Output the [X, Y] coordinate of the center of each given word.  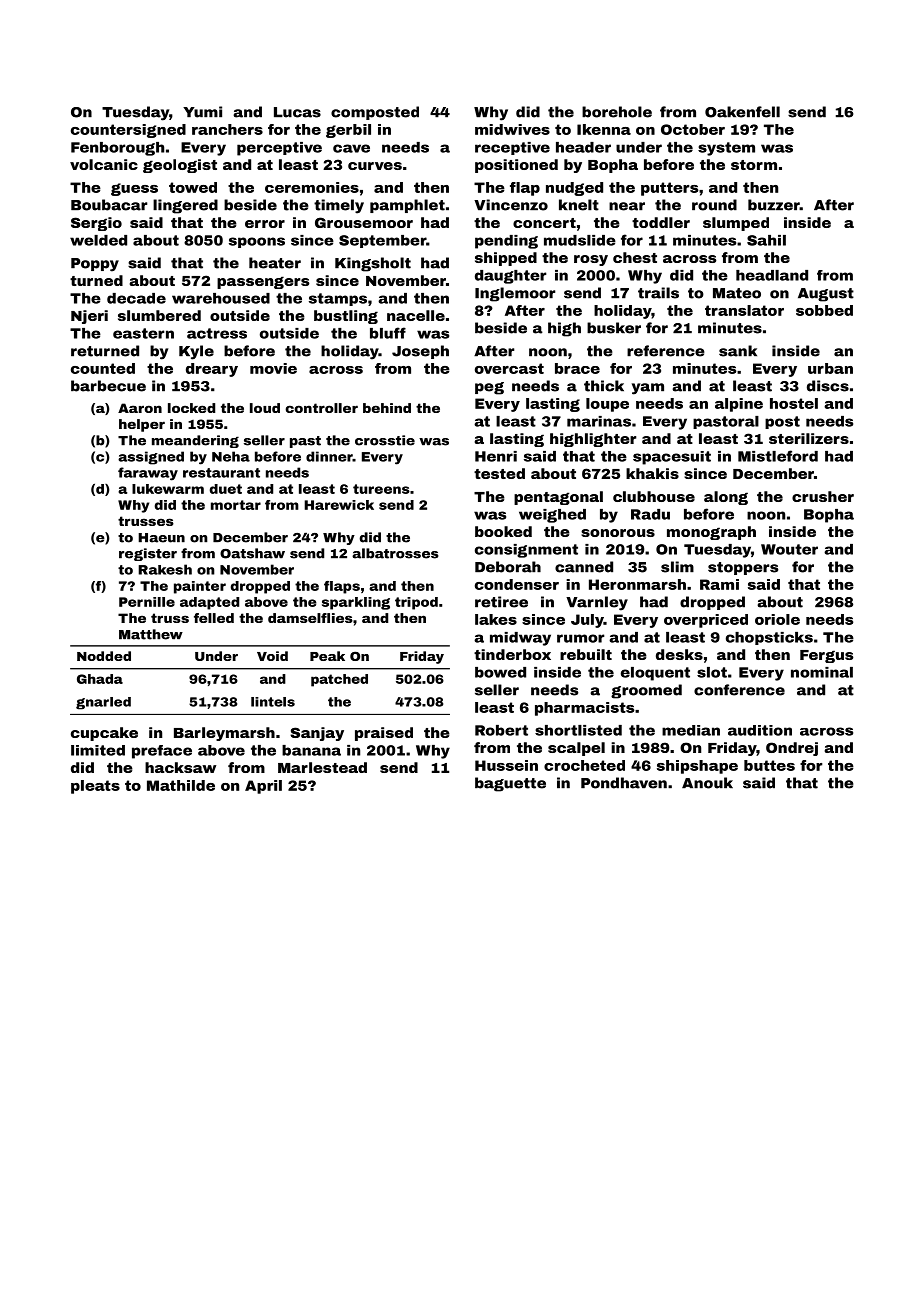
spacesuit [672, 458]
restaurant [221, 473]
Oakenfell [742, 112]
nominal [822, 672]
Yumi [202, 112]
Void [272, 656]
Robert [501, 730]
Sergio [96, 224]
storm [754, 165]
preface [162, 752]
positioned [516, 166]
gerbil [348, 131]
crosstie [385, 440]
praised [384, 734]
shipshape [697, 767]
